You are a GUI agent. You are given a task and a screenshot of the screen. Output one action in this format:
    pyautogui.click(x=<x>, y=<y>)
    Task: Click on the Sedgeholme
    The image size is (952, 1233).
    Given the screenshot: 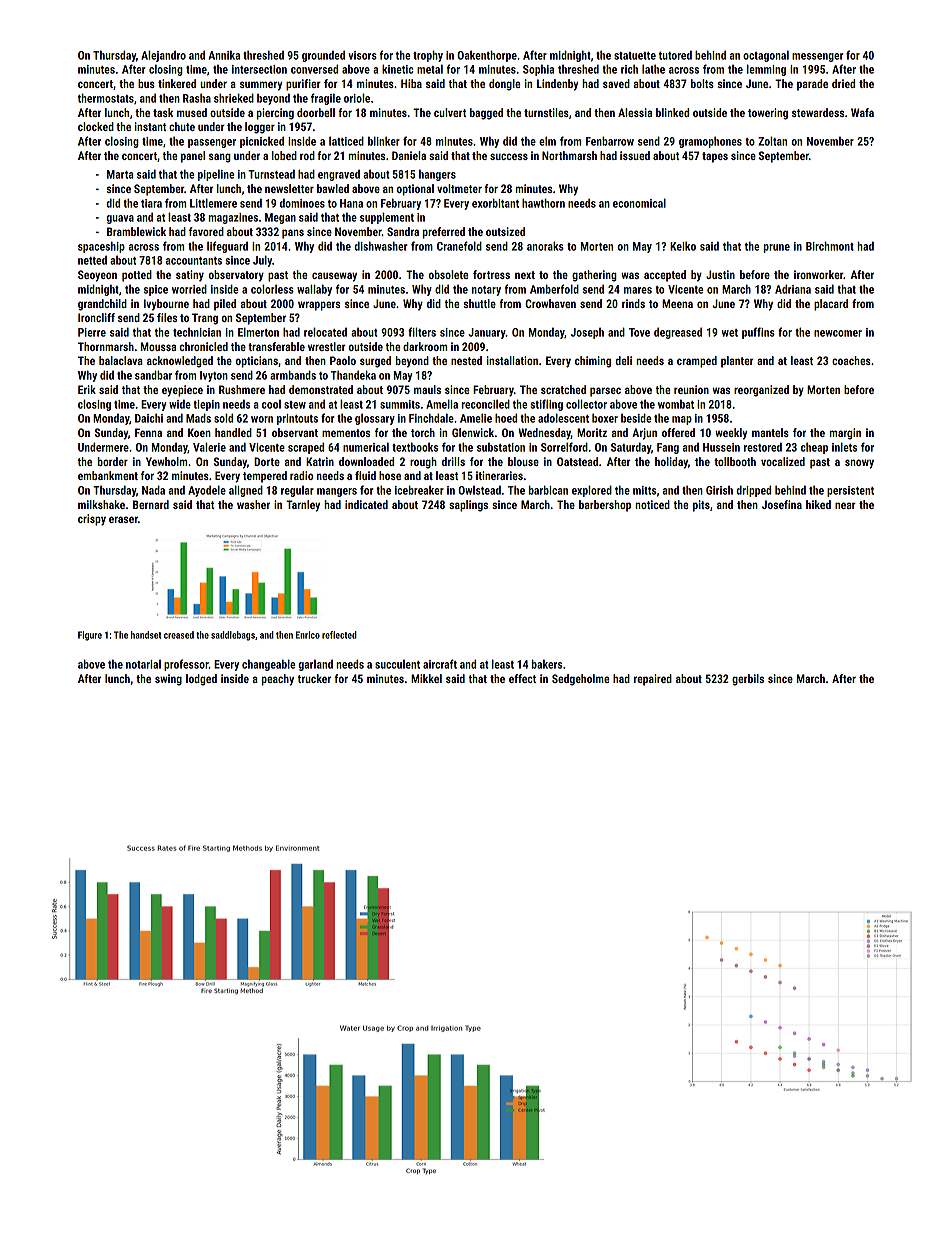 What is the action you would take?
    pyautogui.click(x=581, y=680)
